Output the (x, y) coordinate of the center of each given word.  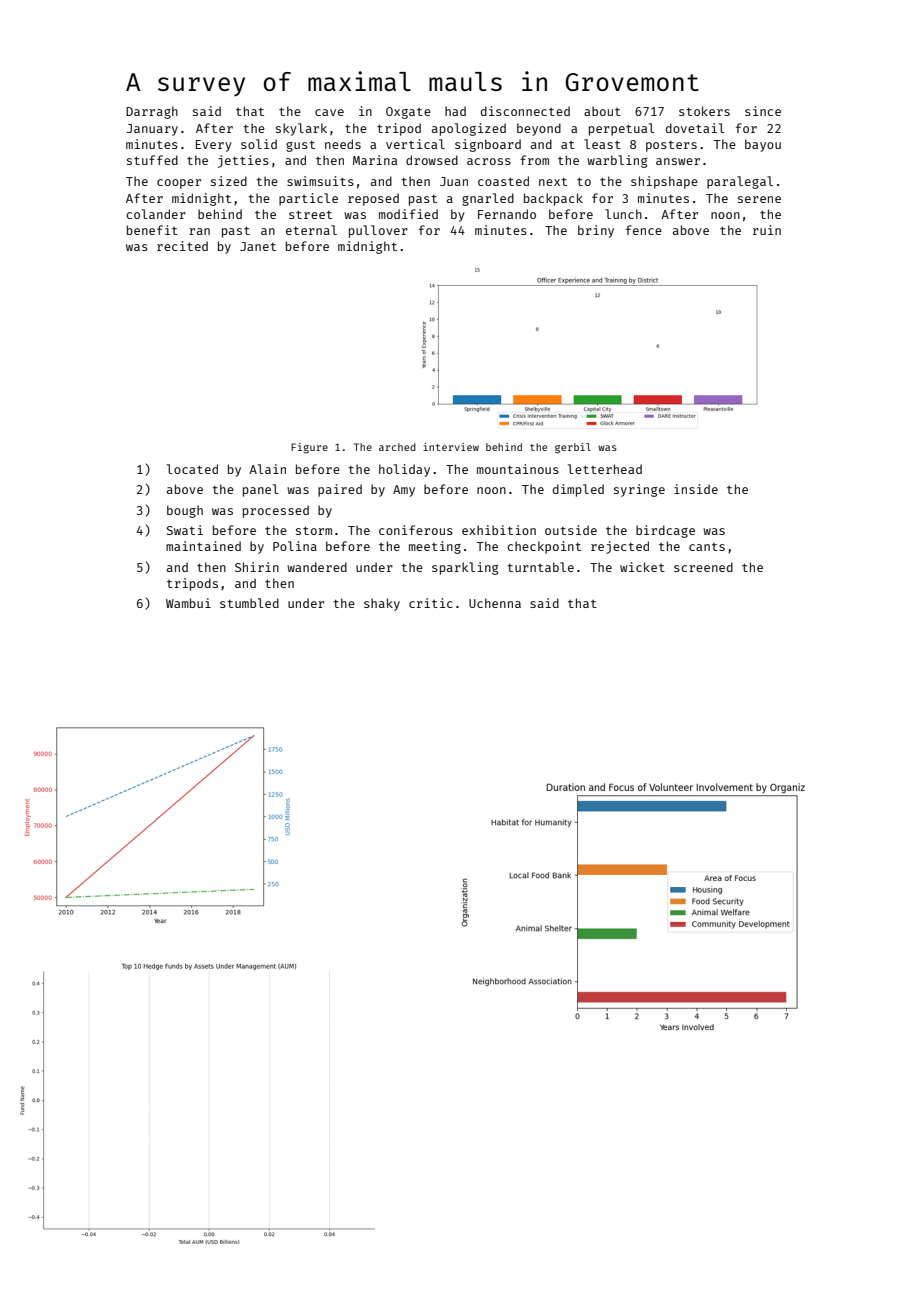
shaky (382, 604)
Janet (258, 246)
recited (182, 246)
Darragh (152, 112)
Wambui (188, 603)
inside (696, 489)
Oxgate (408, 113)
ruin (767, 230)
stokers (704, 111)
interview (451, 447)
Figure (309, 448)
